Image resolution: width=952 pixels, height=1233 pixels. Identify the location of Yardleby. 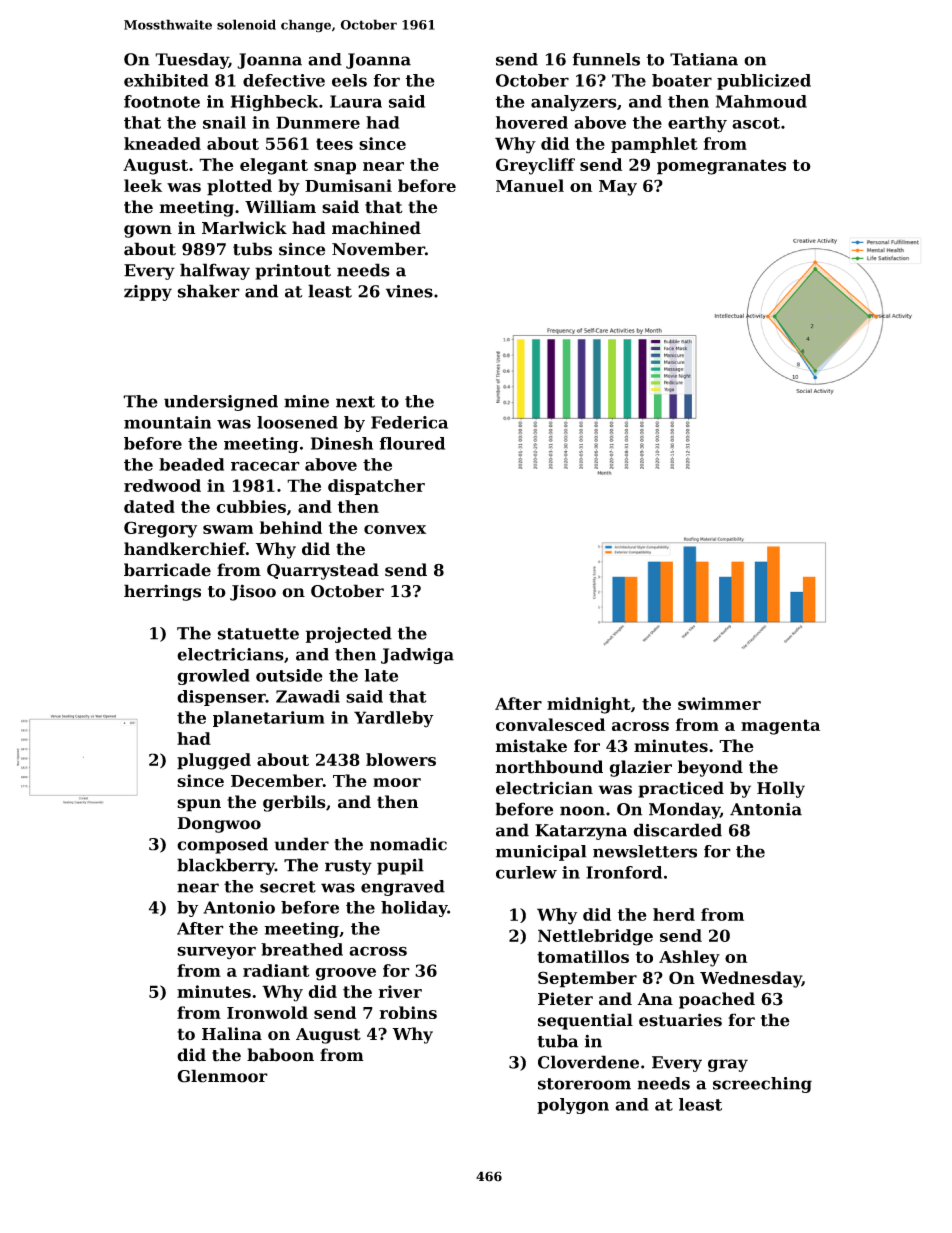
(394, 719).
